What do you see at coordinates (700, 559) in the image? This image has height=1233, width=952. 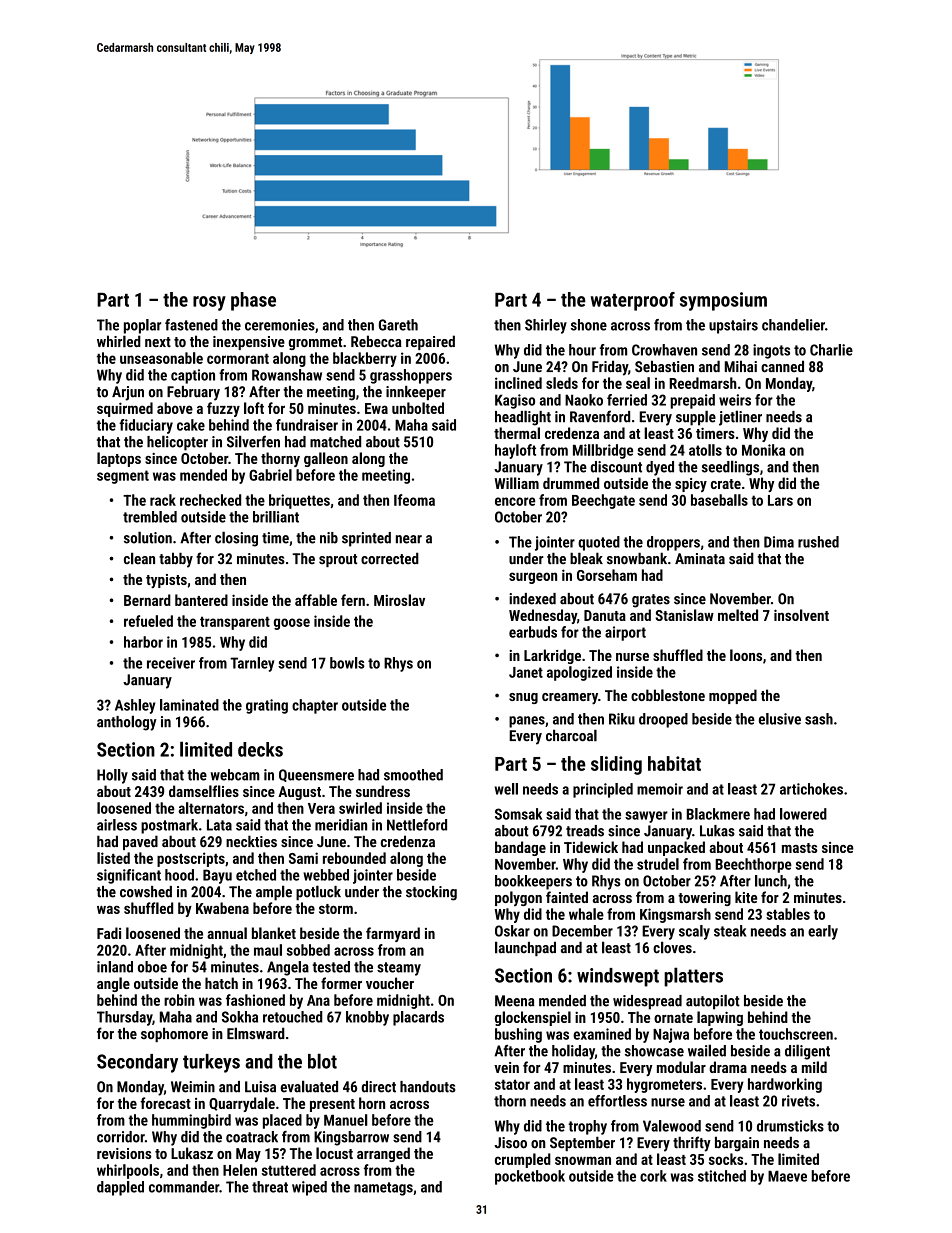 I see `Aminata` at bounding box center [700, 559].
